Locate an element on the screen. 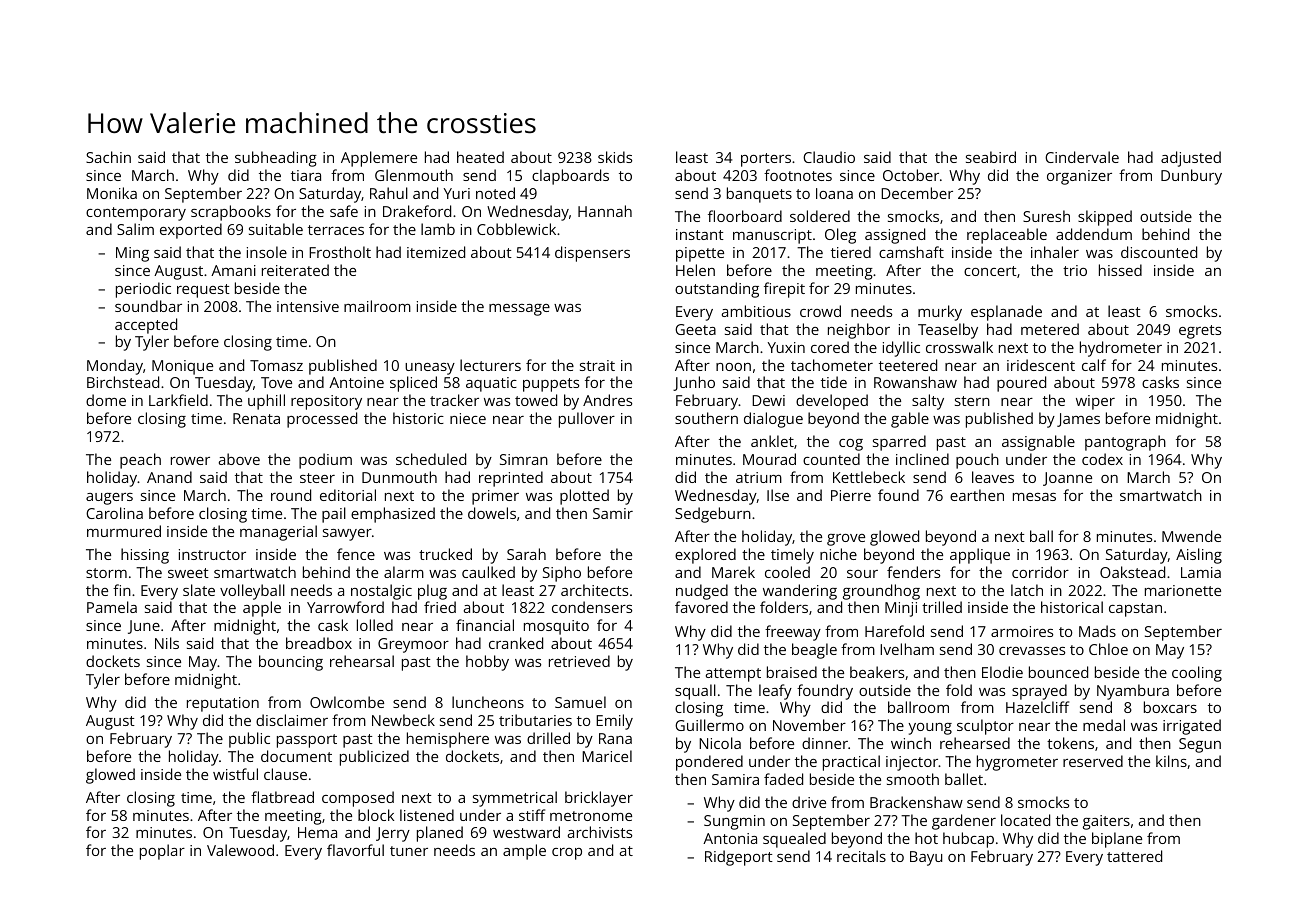 Image resolution: width=1308 pixels, height=924 pixels. sweet is located at coordinates (188, 573).
